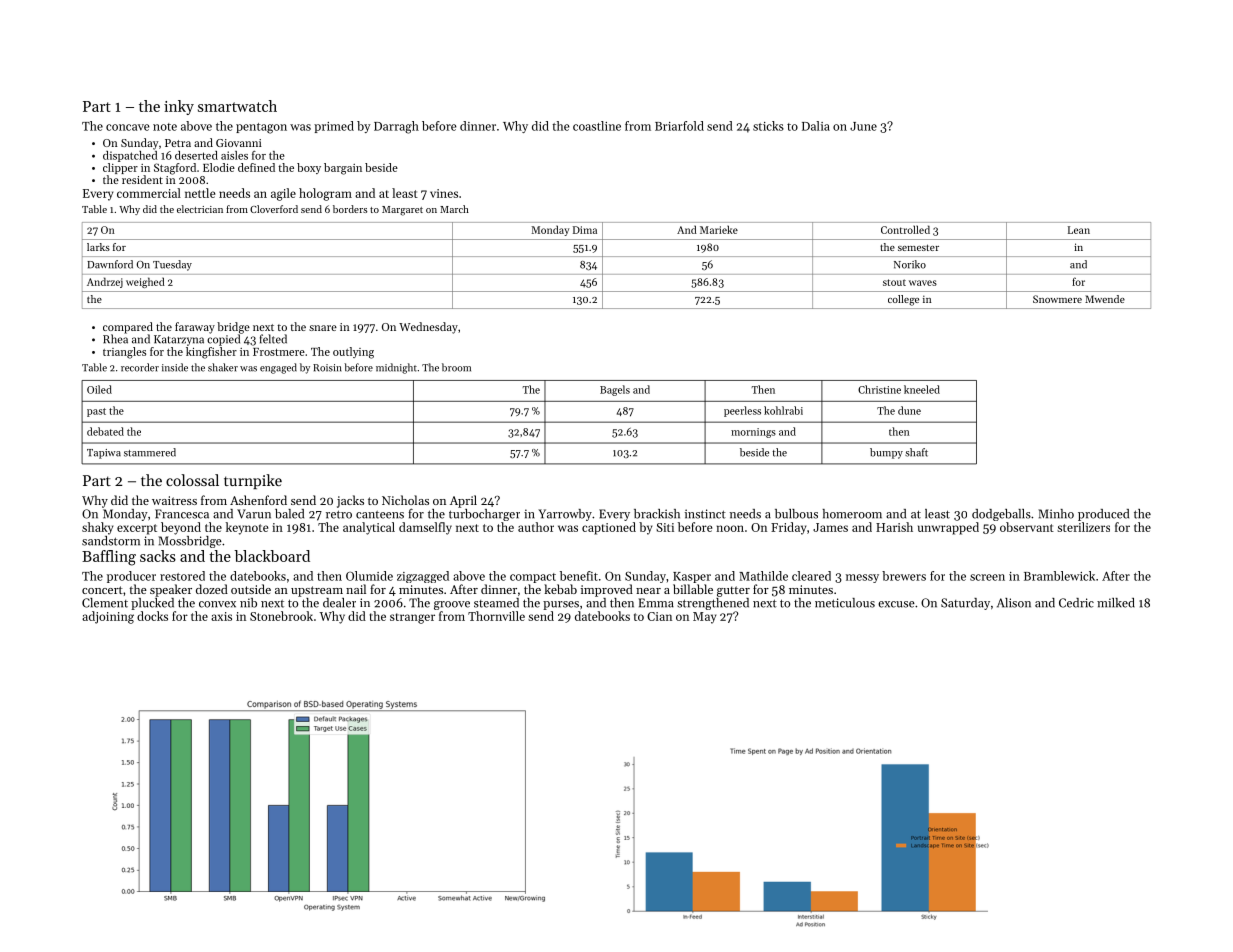  What do you see at coordinates (1105, 299) in the document?
I see `Mwende` at bounding box center [1105, 299].
